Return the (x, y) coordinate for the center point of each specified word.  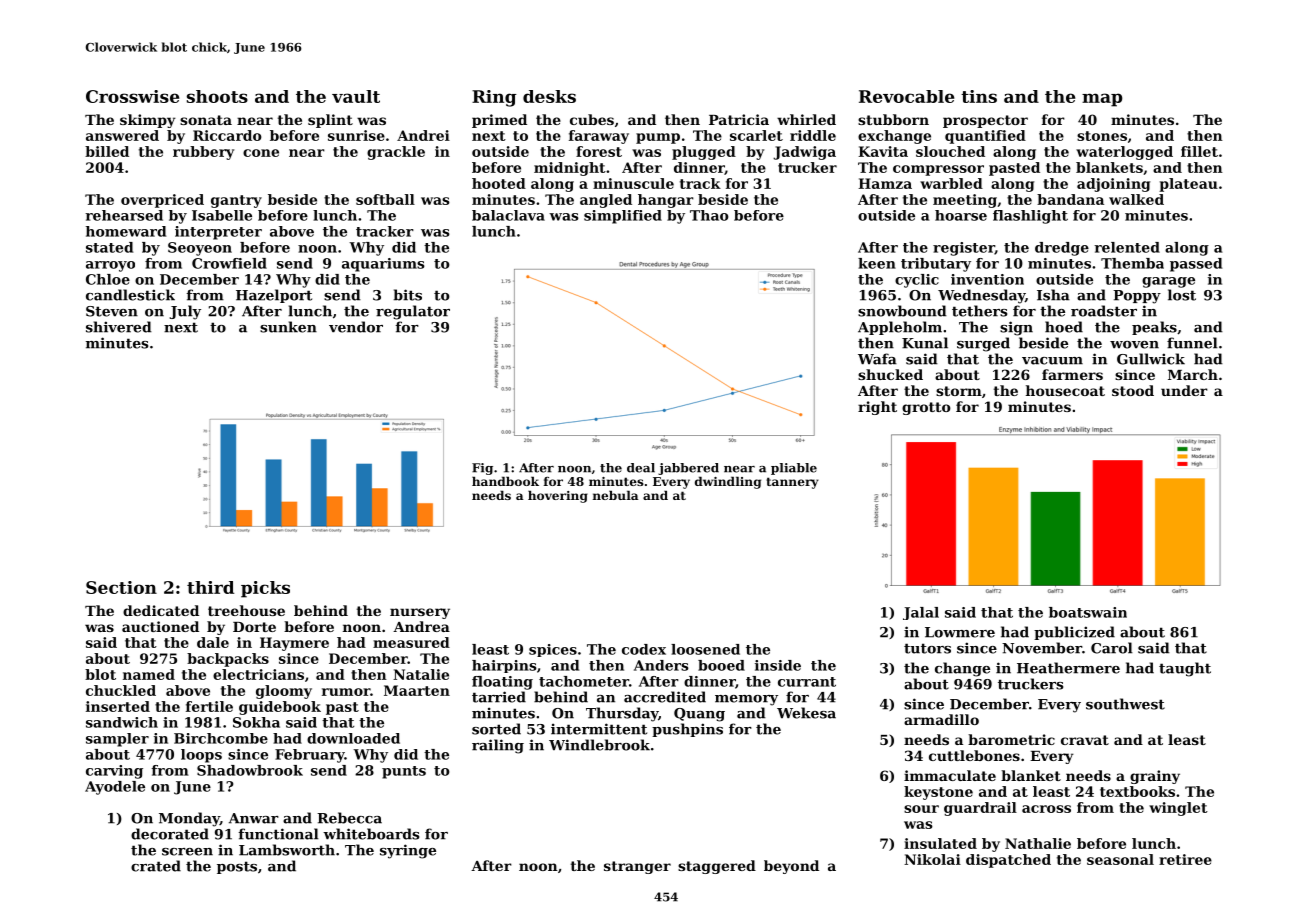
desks (549, 96)
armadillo (941, 719)
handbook (505, 481)
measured (411, 642)
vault (356, 96)
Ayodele (115, 788)
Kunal (925, 343)
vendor (356, 327)
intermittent (599, 729)
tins (979, 96)
